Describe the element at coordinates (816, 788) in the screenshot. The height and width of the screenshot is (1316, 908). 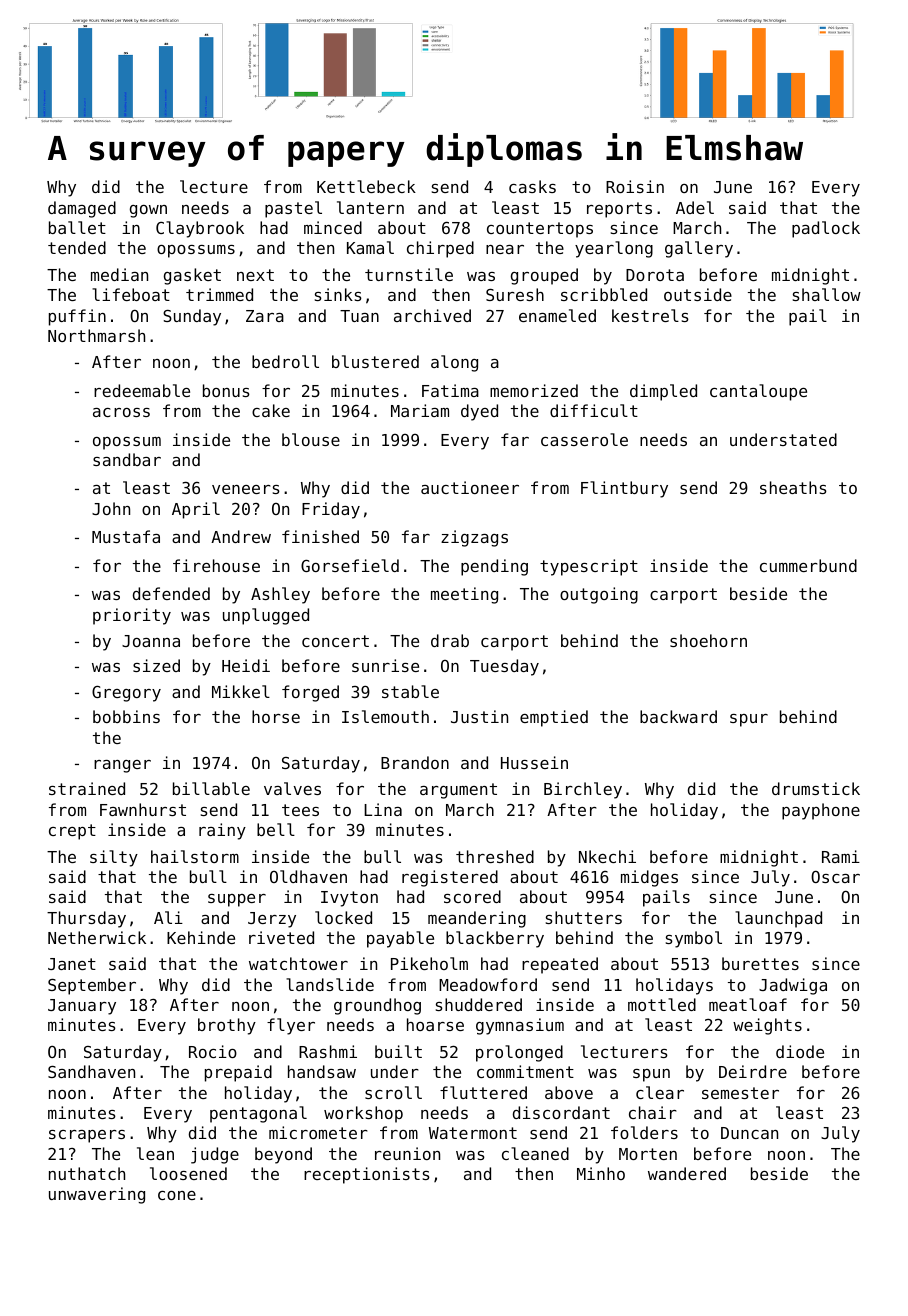
I see `drumstick` at that location.
